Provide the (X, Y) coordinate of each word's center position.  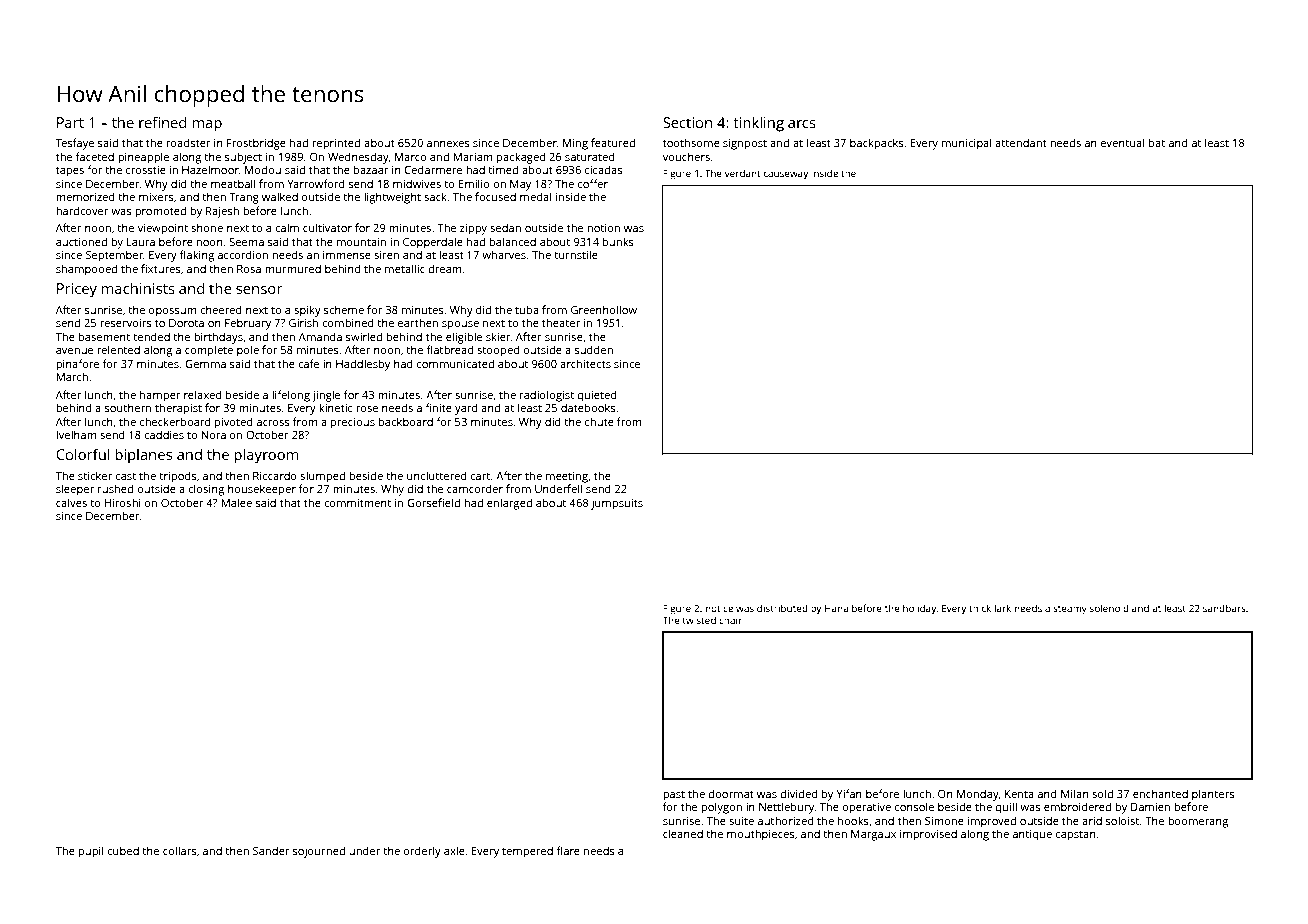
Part (70, 122)
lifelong (291, 396)
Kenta (1019, 794)
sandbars (1224, 608)
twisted (699, 620)
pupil (91, 852)
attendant (1021, 142)
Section (687, 122)
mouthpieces (760, 835)
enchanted (1160, 793)
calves (71, 502)
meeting (567, 477)
